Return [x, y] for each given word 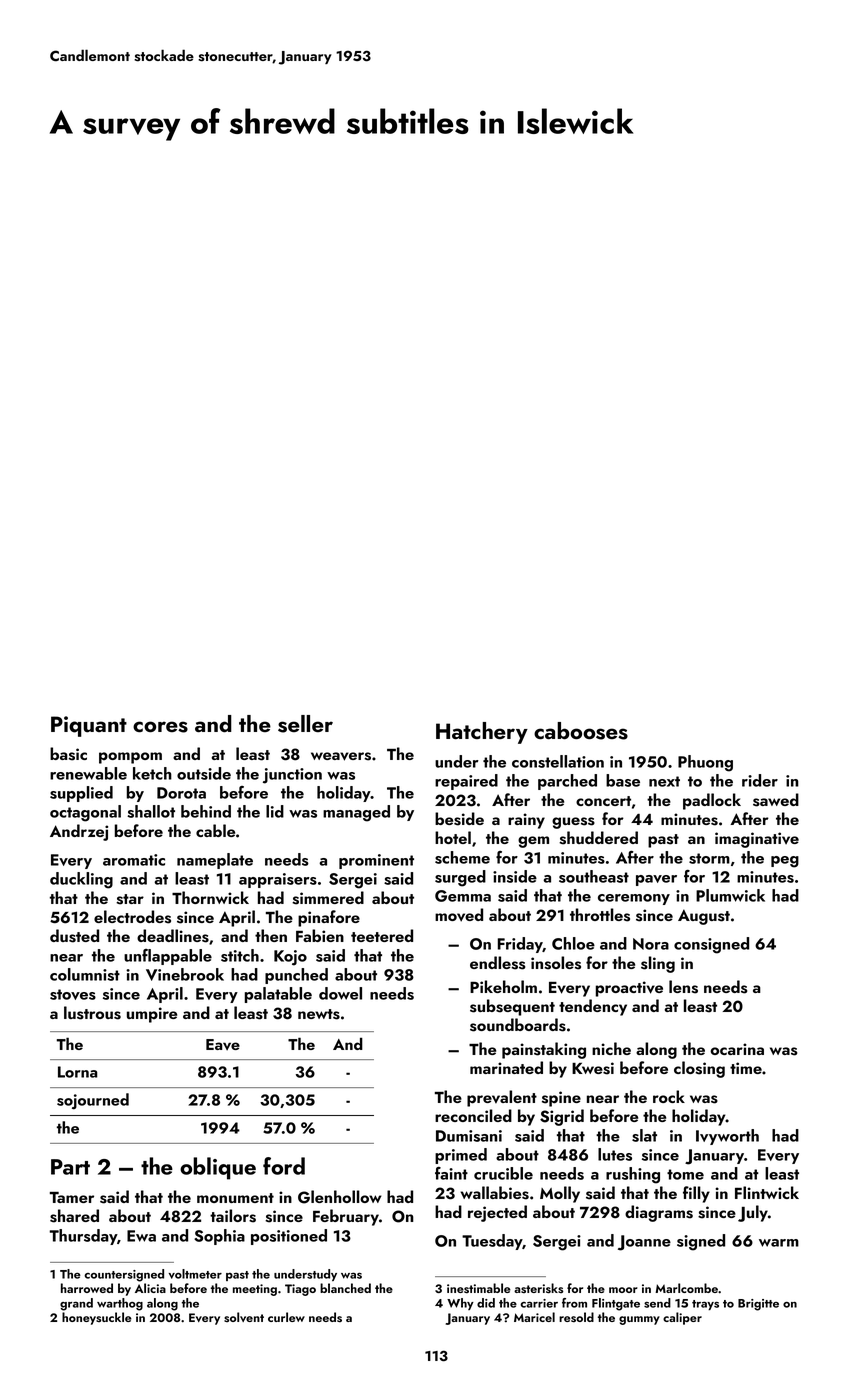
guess [573, 823]
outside [204, 773]
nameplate [215, 861]
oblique [218, 1168]
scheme [462, 857]
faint [451, 1173]
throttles [600, 915]
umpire [152, 1015]
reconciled [473, 1115]
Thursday [83, 1237]
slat [644, 1135]
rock [669, 1096]
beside [459, 819]
